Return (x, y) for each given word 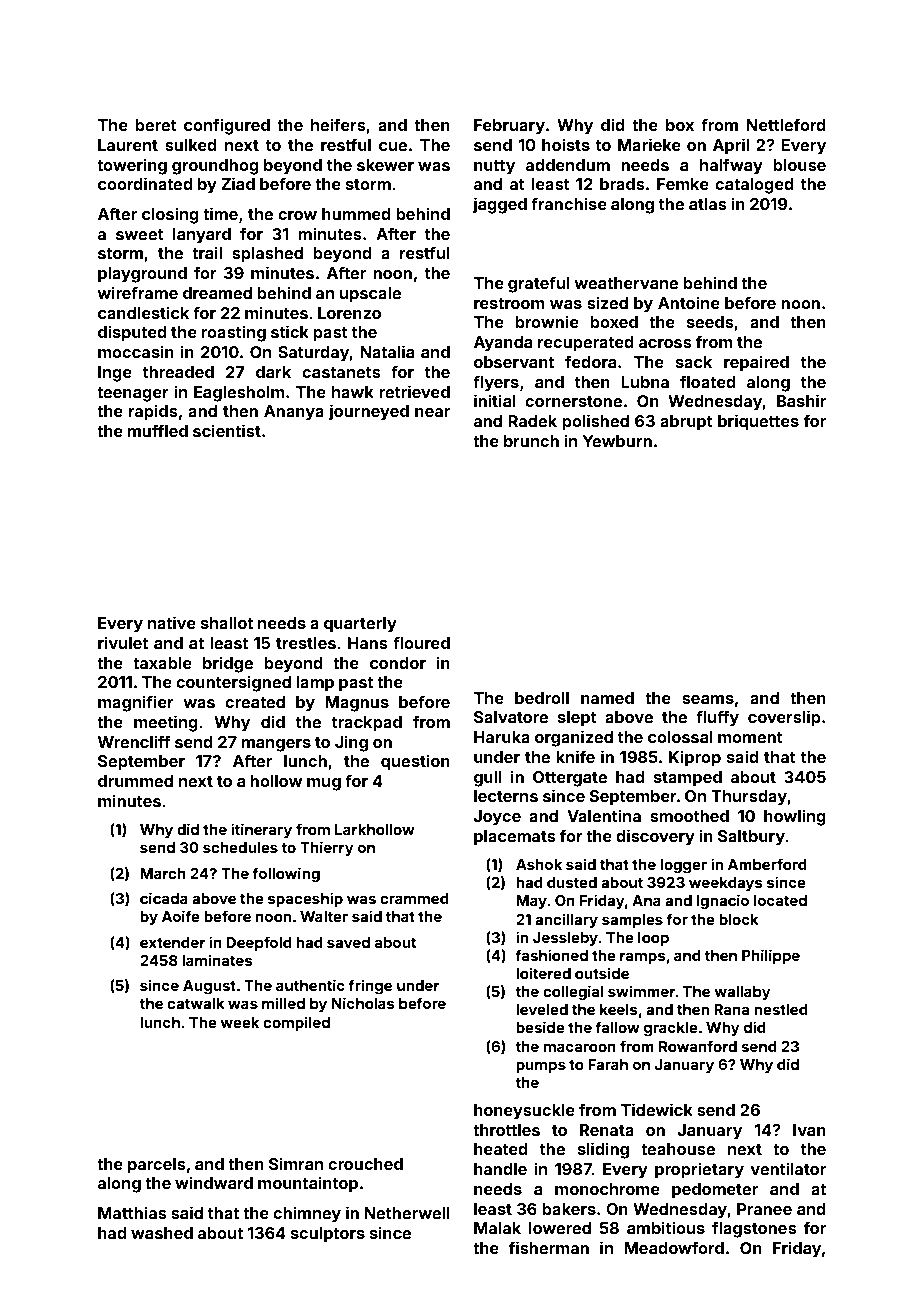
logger (683, 866)
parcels (157, 1166)
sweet (140, 234)
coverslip (784, 718)
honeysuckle (524, 1112)
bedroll (542, 698)
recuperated (586, 344)
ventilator (788, 1168)
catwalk (196, 1003)
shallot (227, 623)
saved (348, 942)
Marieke (649, 144)
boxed (614, 322)
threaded (178, 372)
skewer (385, 165)
